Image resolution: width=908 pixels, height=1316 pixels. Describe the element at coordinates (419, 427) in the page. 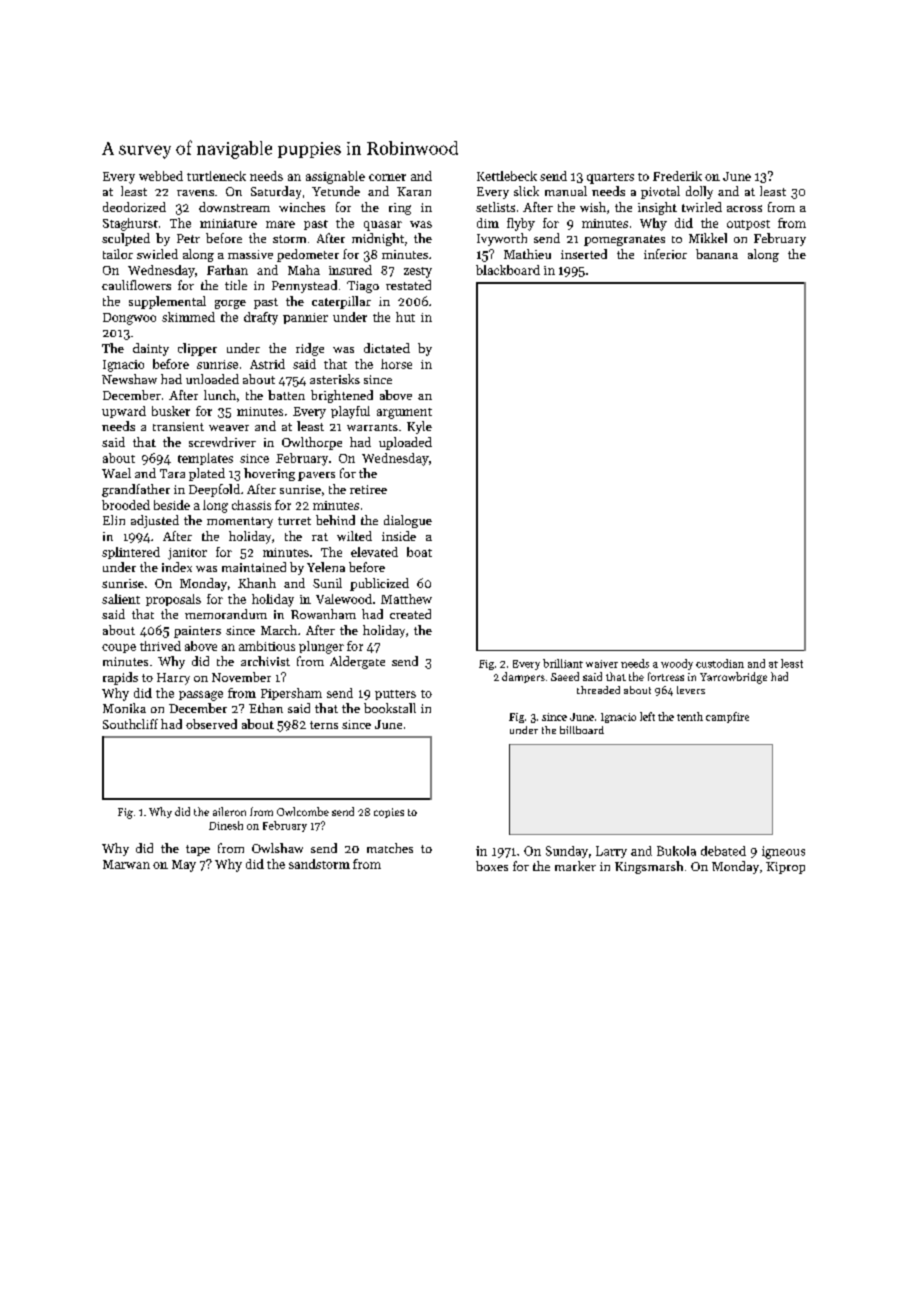

I see `Kyle` at that location.
